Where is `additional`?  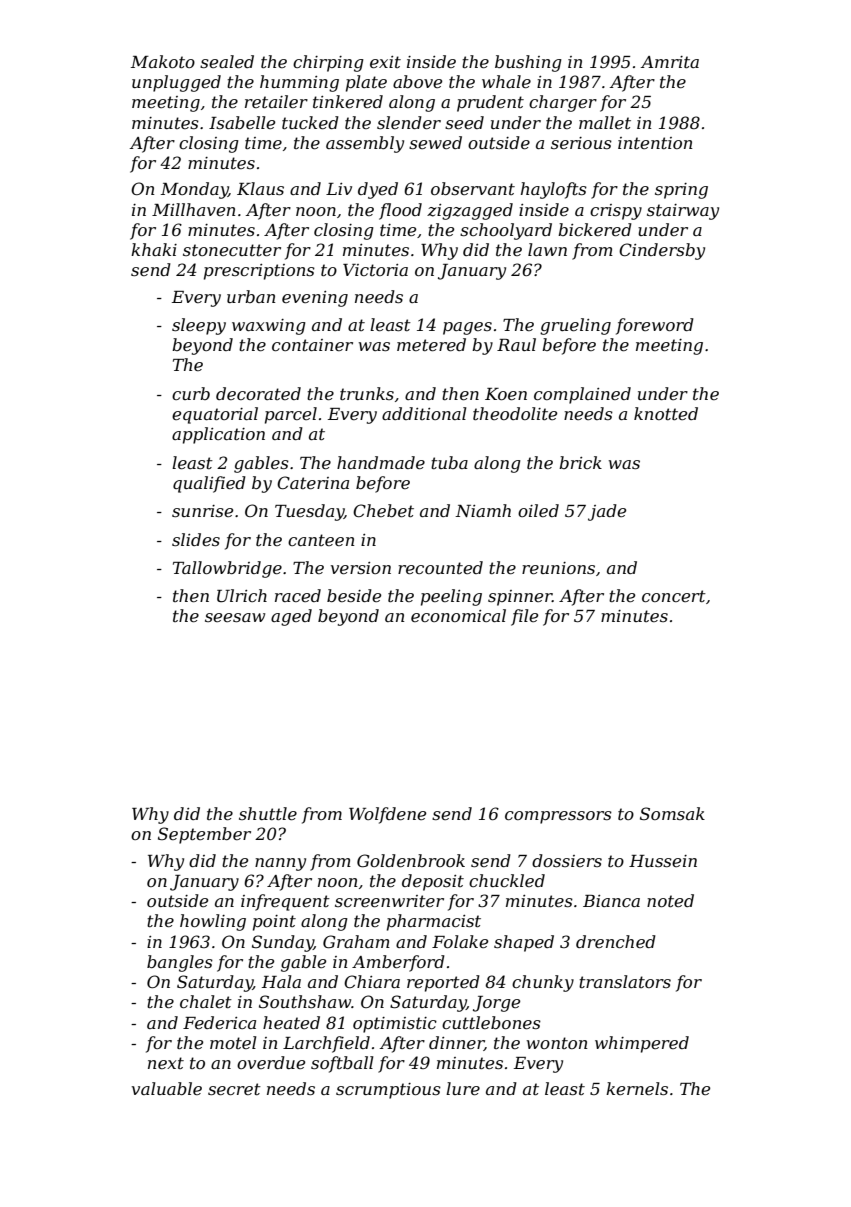 additional is located at coordinates (424, 413).
